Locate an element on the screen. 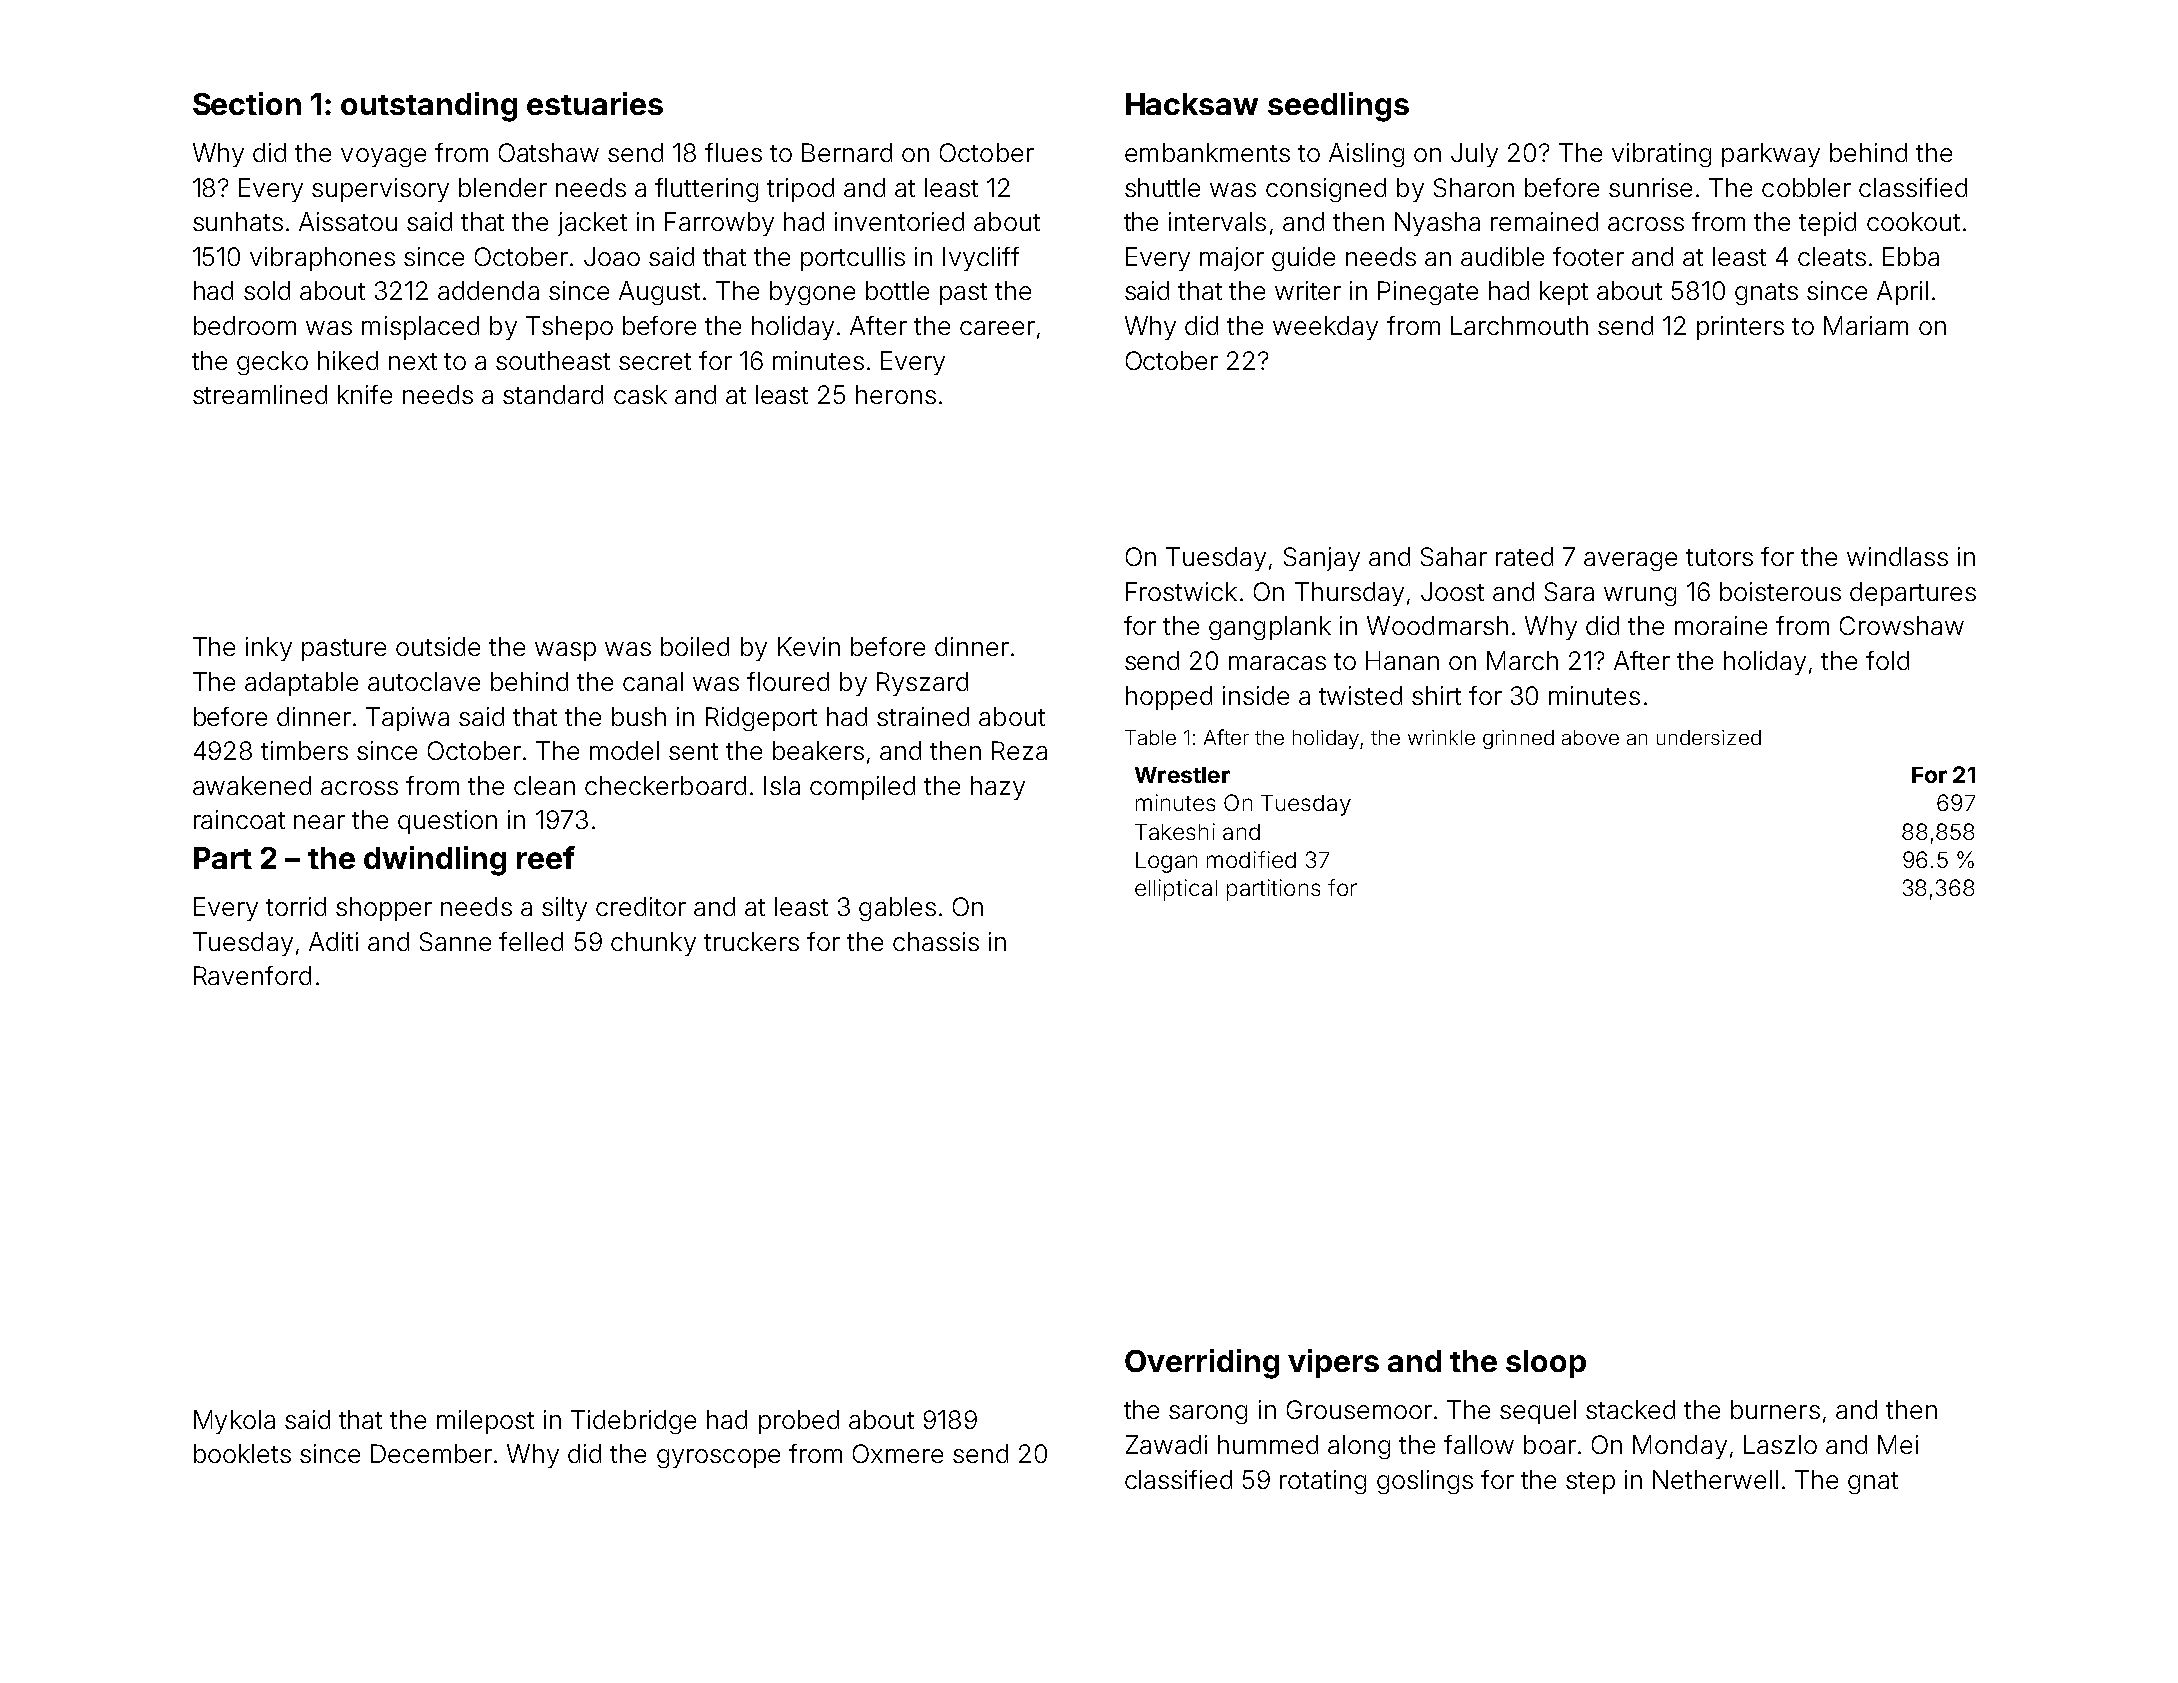 The image size is (2178, 1683). silty is located at coordinates (564, 909).
